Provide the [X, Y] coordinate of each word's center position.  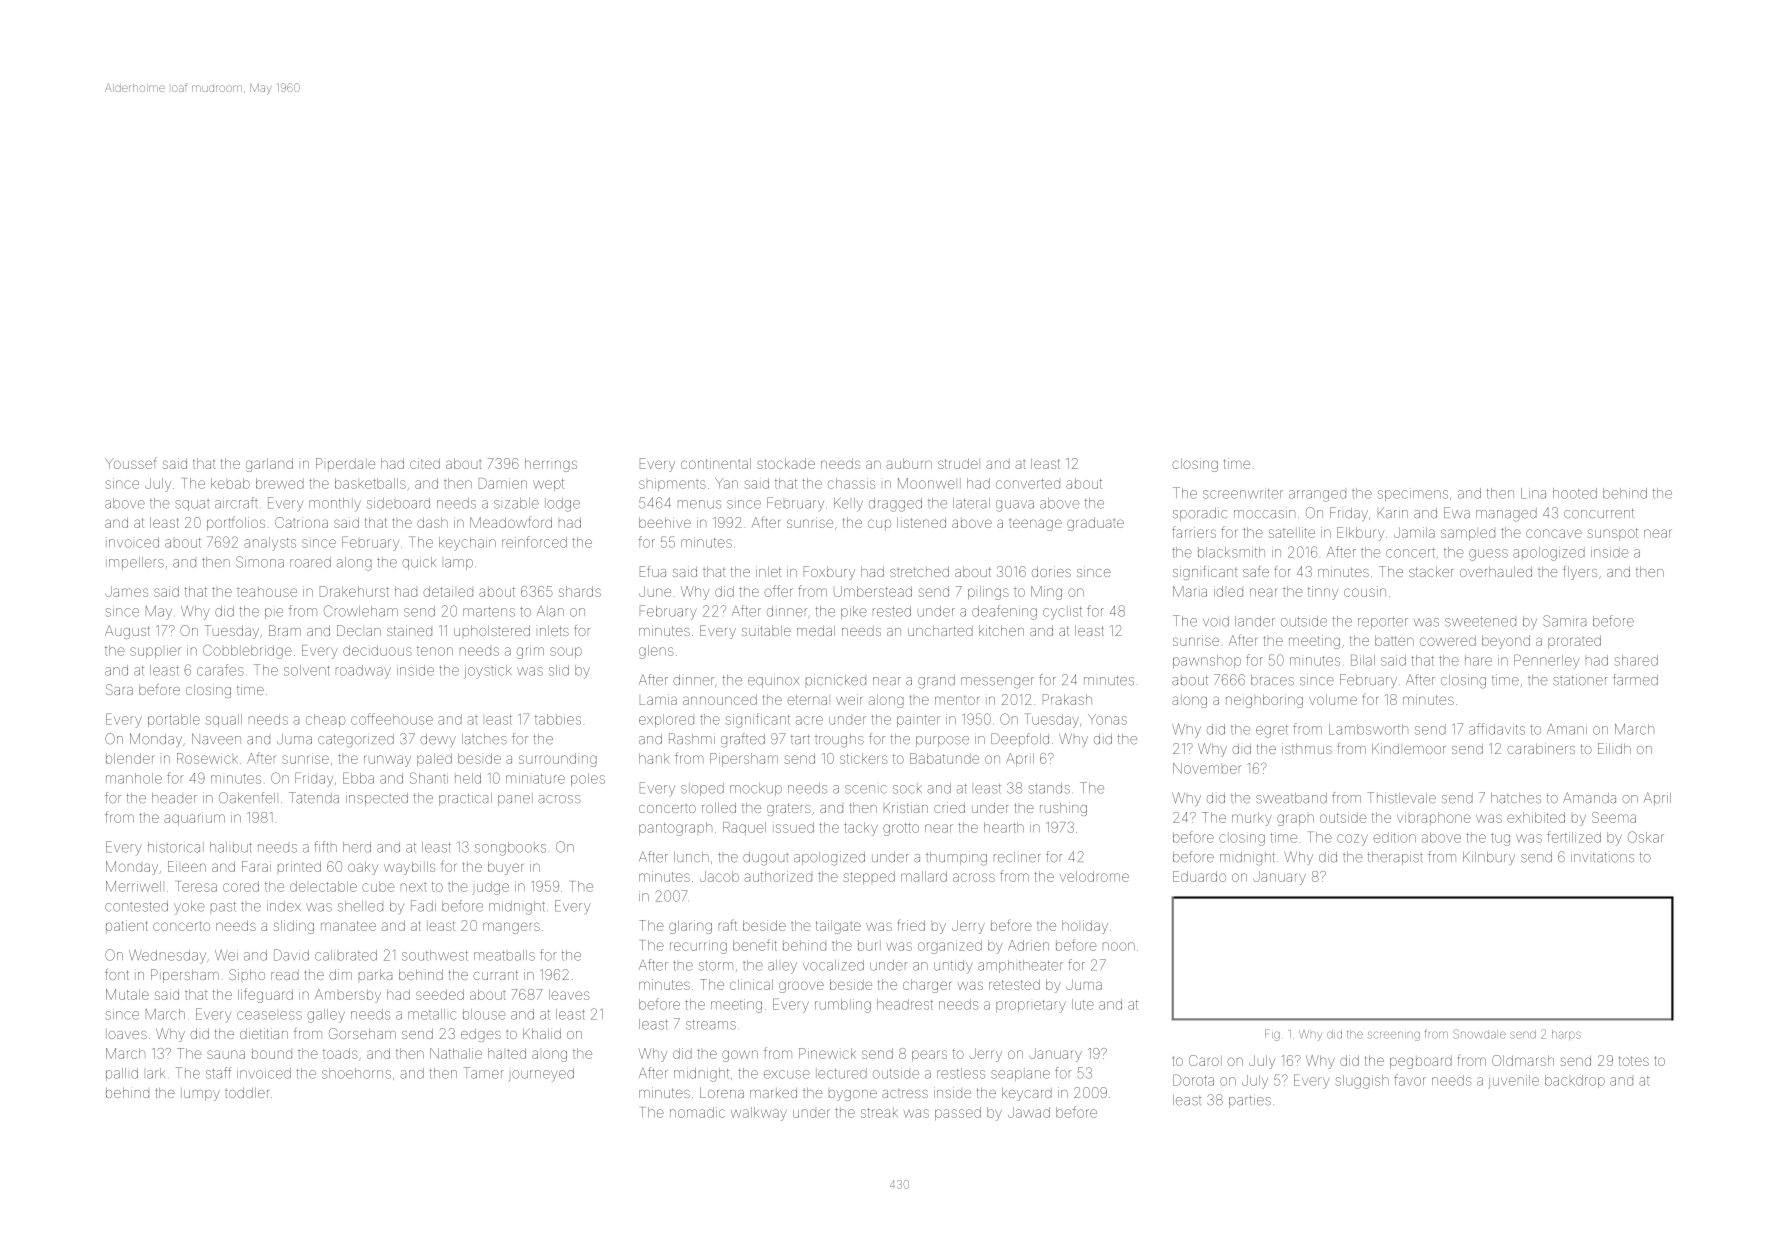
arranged [1317, 496]
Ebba [358, 778]
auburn [909, 463]
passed [958, 1113]
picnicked [836, 680]
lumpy [200, 1094]
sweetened [1480, 622]
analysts [270, 544]
